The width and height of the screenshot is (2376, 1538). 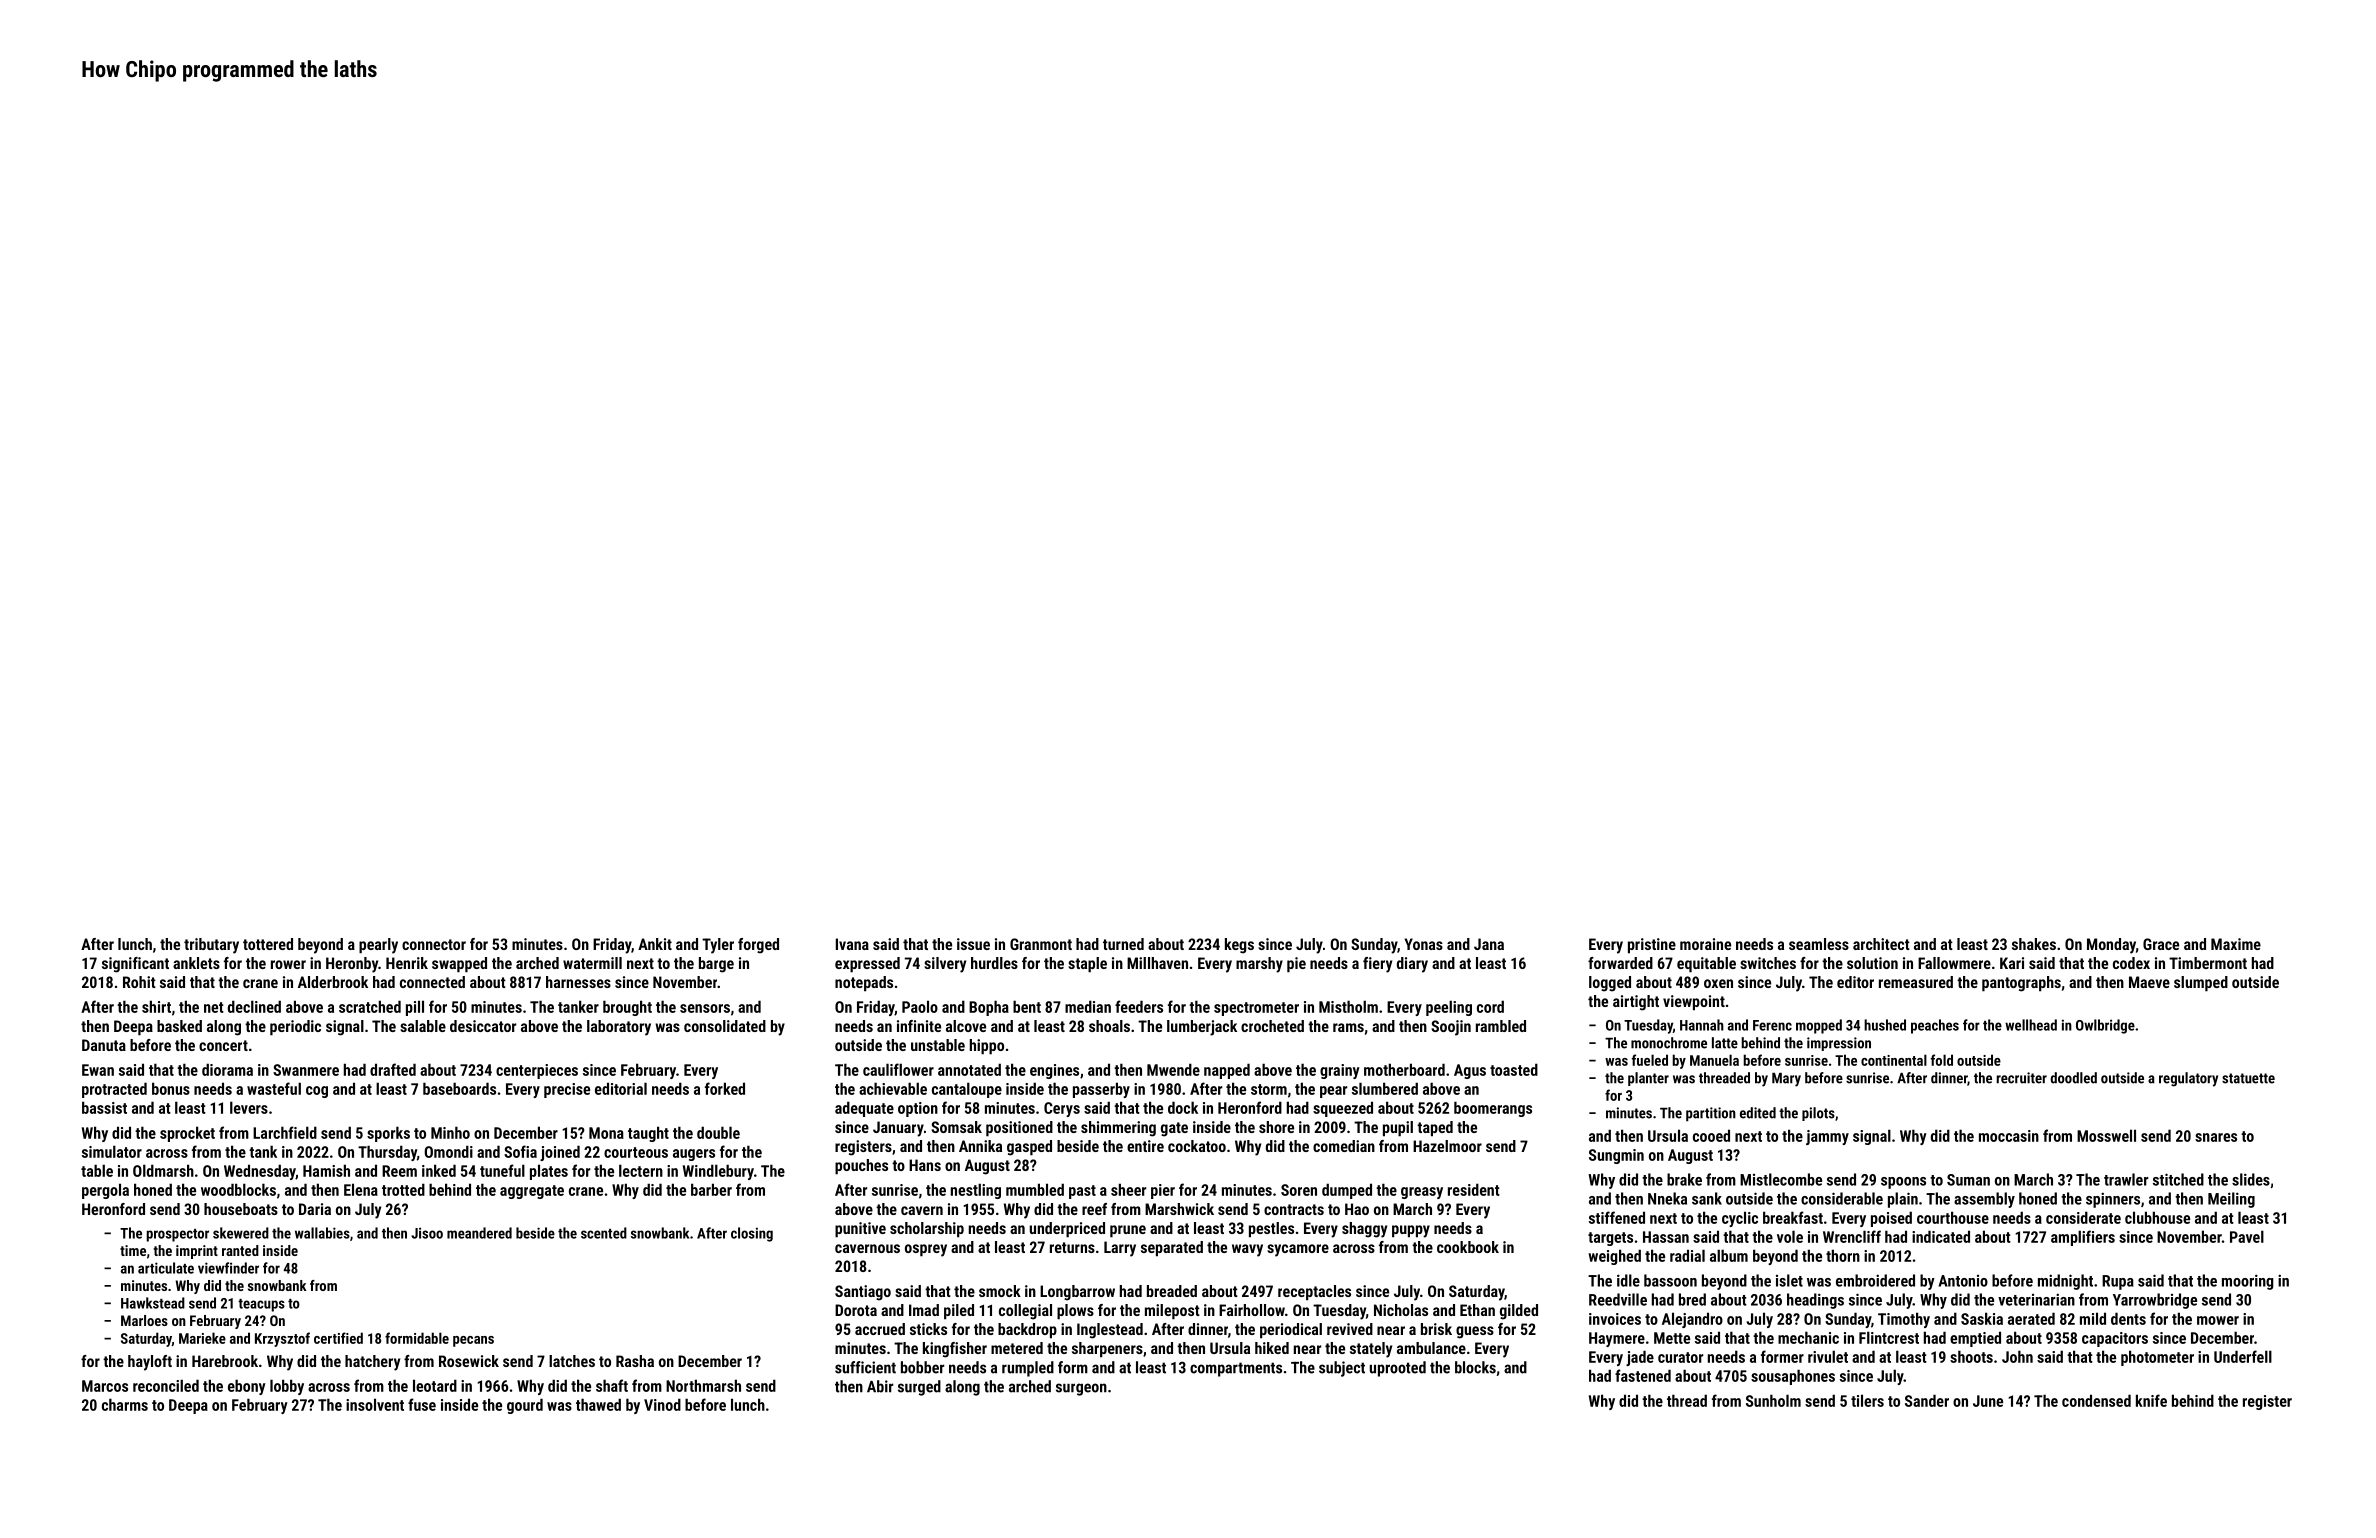 I want to click on Harebrook, so click(x=225, y=1361).
